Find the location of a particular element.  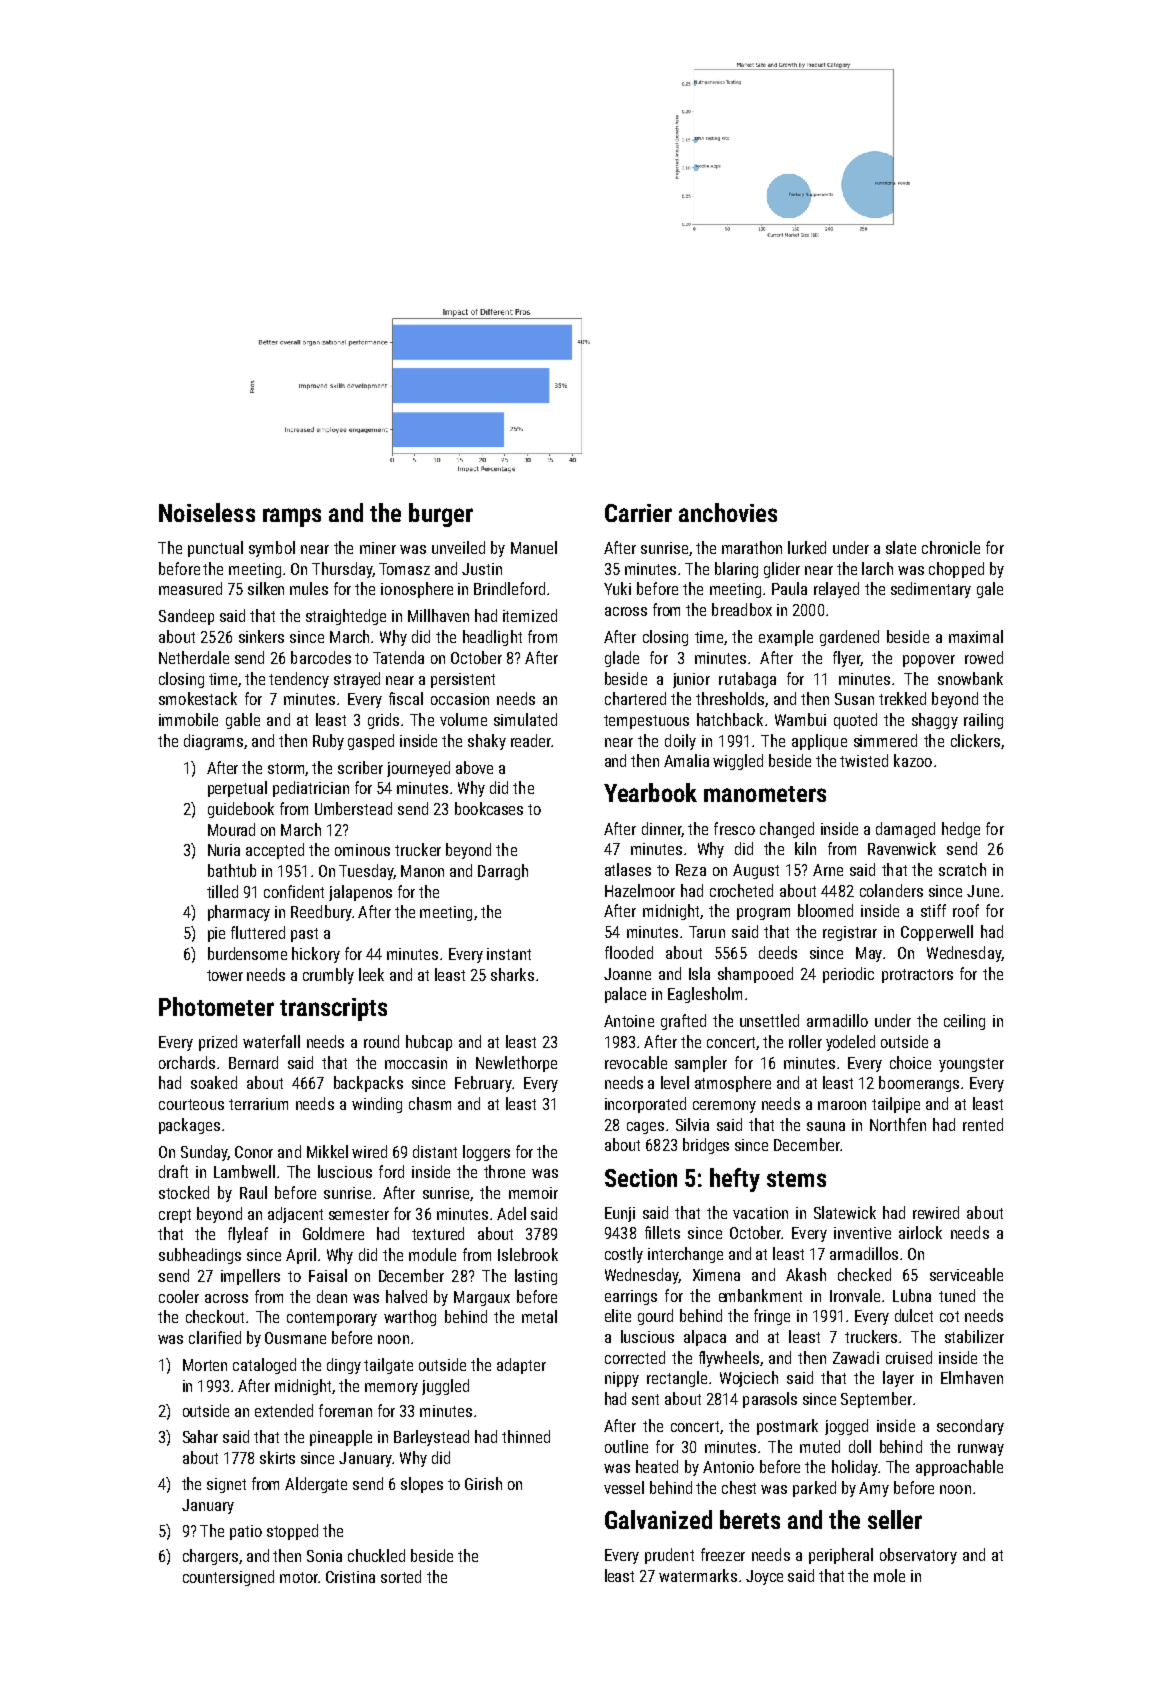

Aldergate is located at coordinates (316, 1485).
